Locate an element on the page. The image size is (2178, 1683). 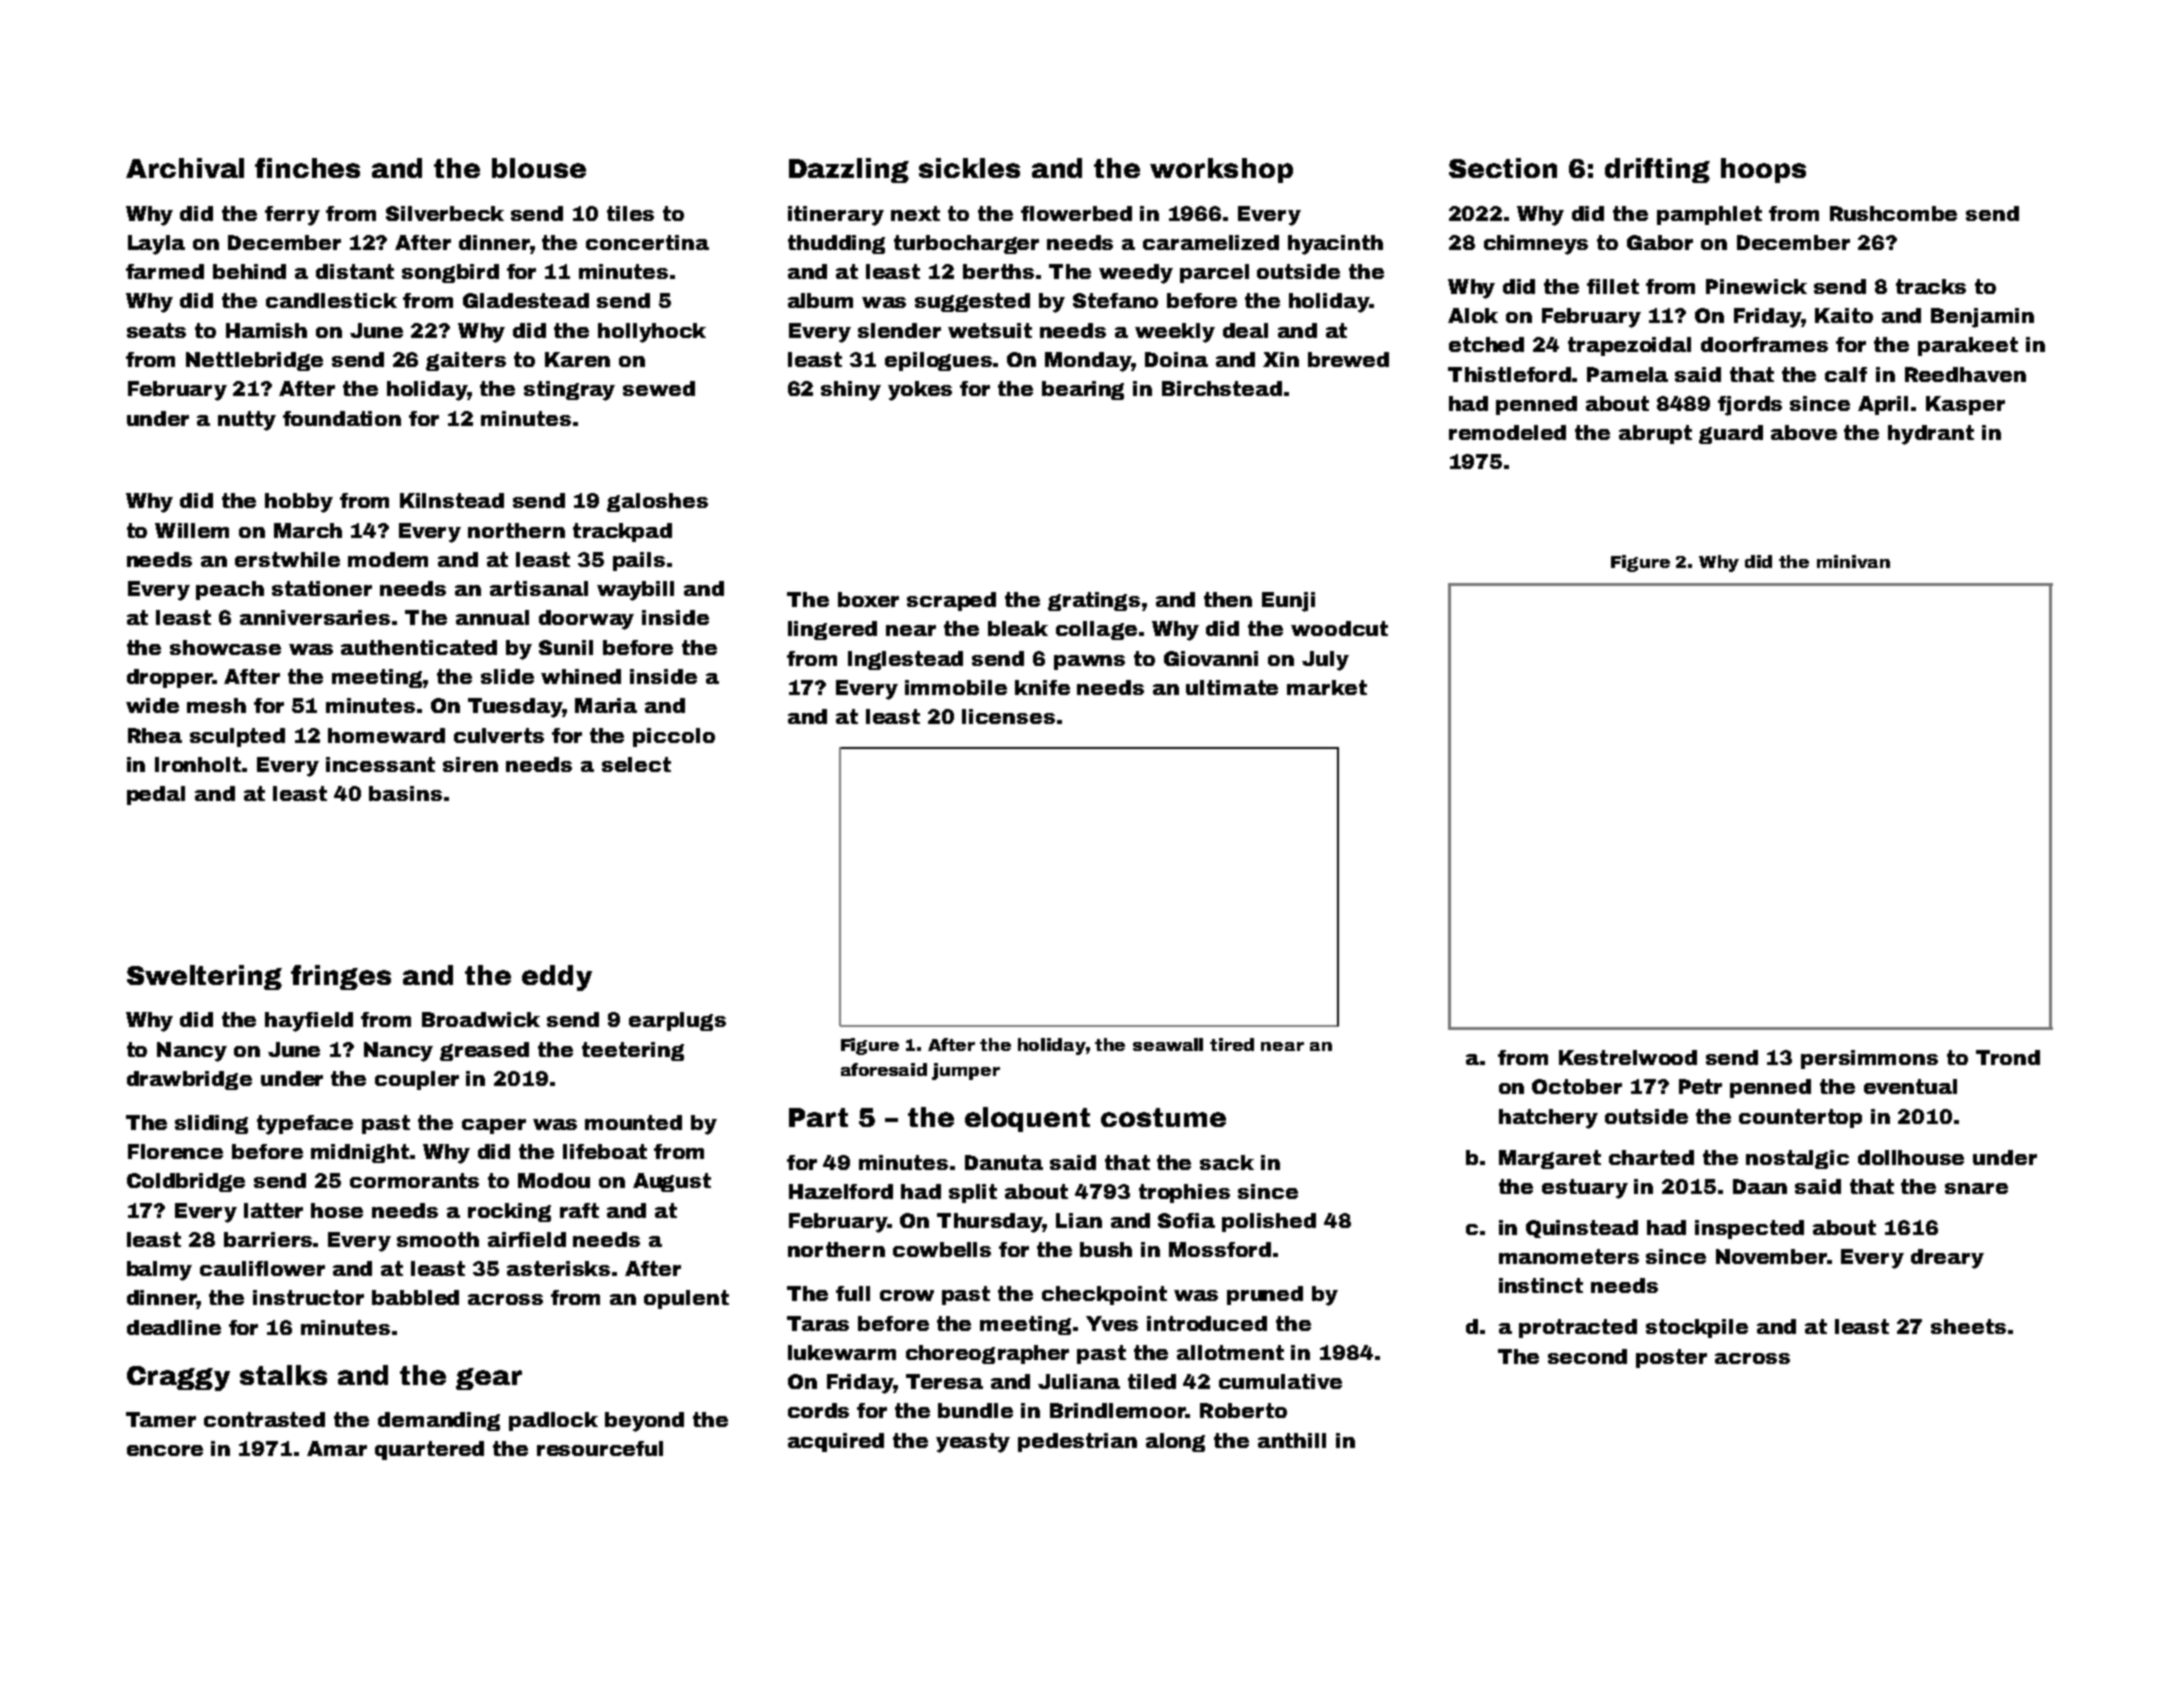
hoops is located at coordinates (1763, 170).
